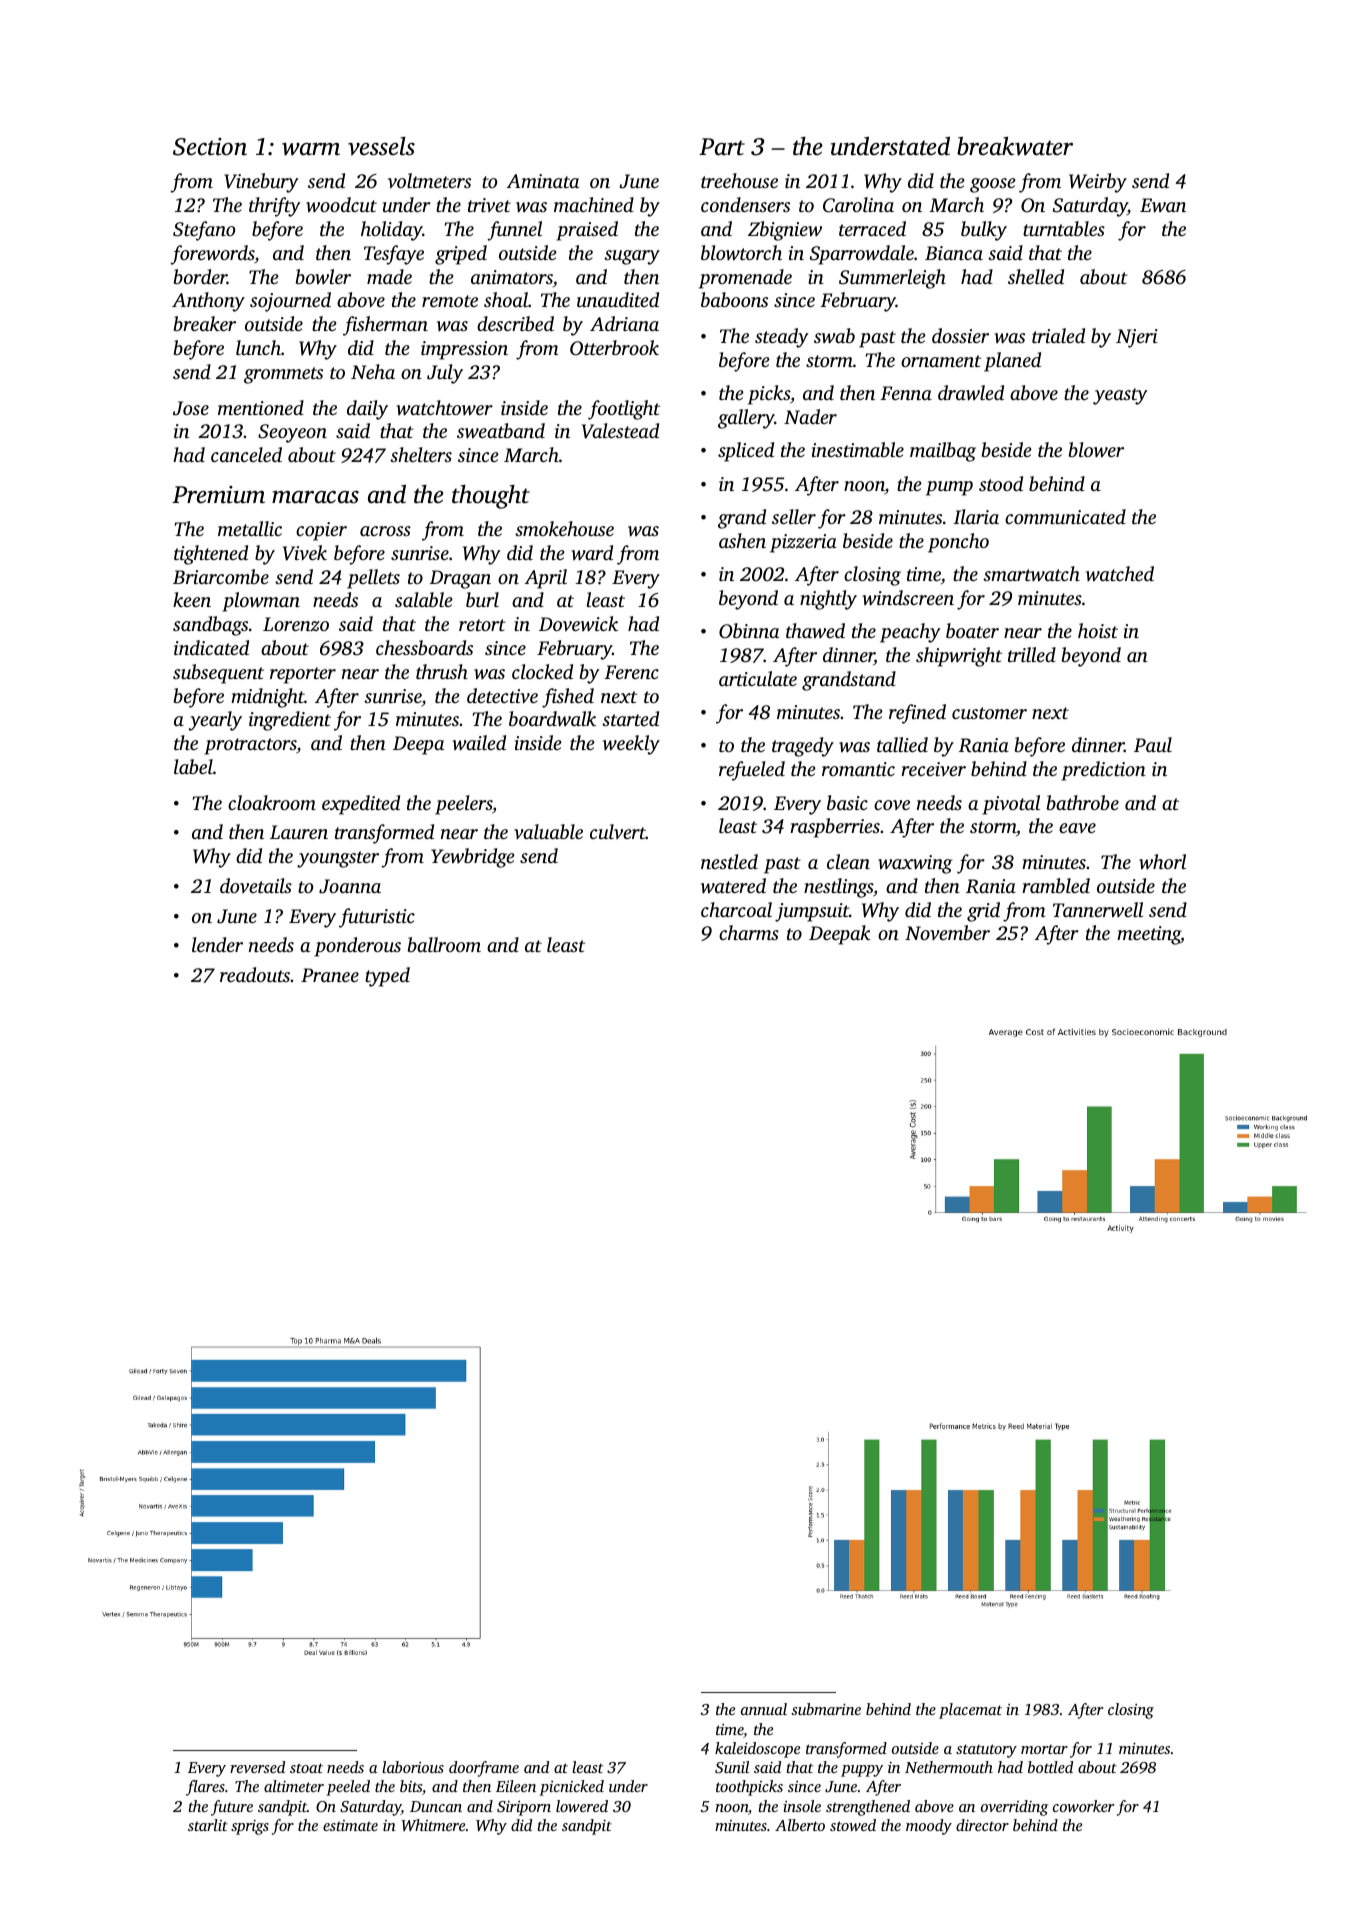 The height and width of the screenshot is (1924, 1360). I want to click on coworker, so click(1083, 1806).
